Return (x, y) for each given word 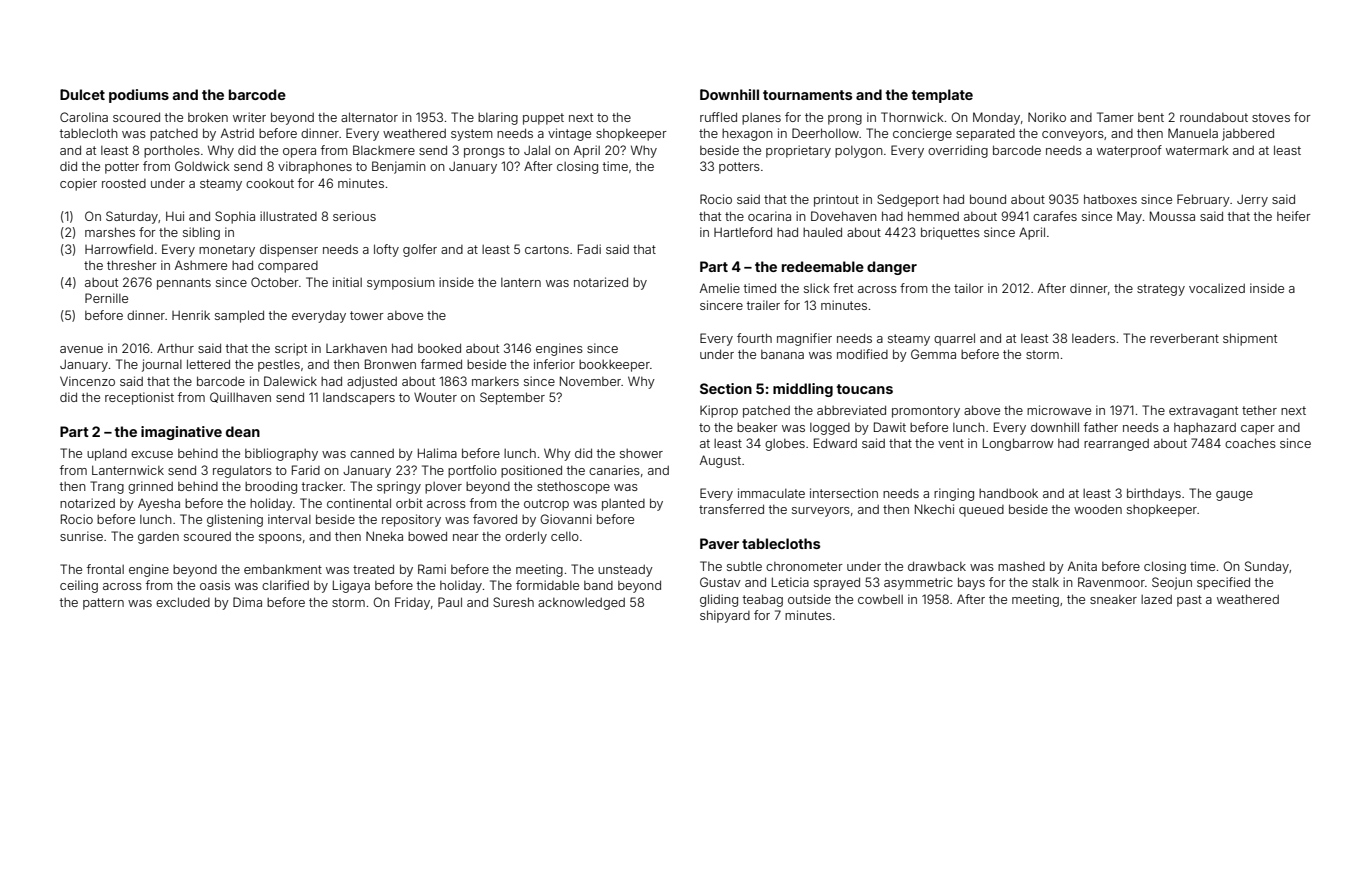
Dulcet (82, 94)
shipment (1250, 339)
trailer (763, 305)
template (942, 96)
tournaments (807, 95)
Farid (306, 470)
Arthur (175, 348)
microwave (1059, 410)
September (512, 398)
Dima (247, 602)
